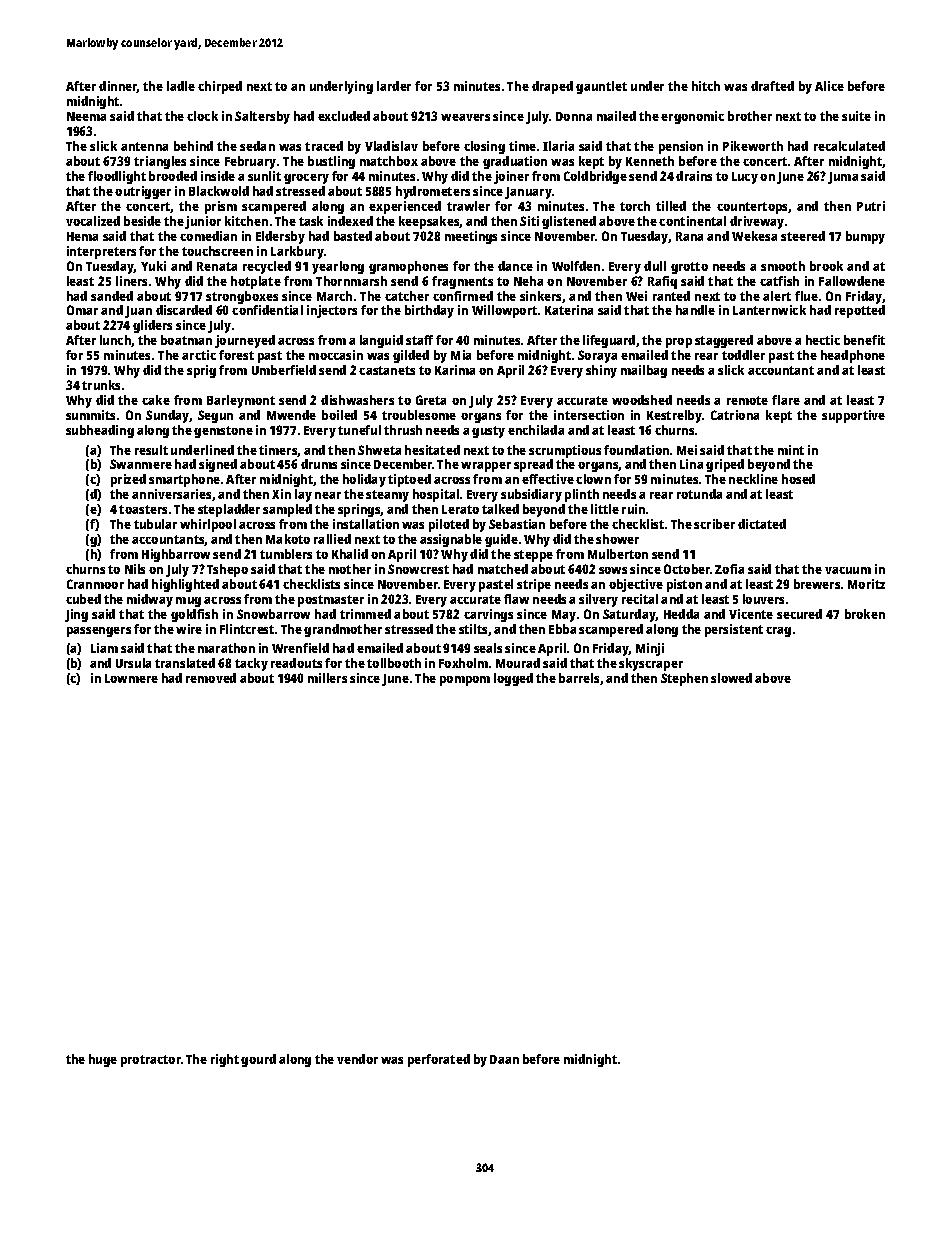 Image resolution: width=952 pixels, height=1233 pixels. I want to click on Lowmere, so click(131, 678).
